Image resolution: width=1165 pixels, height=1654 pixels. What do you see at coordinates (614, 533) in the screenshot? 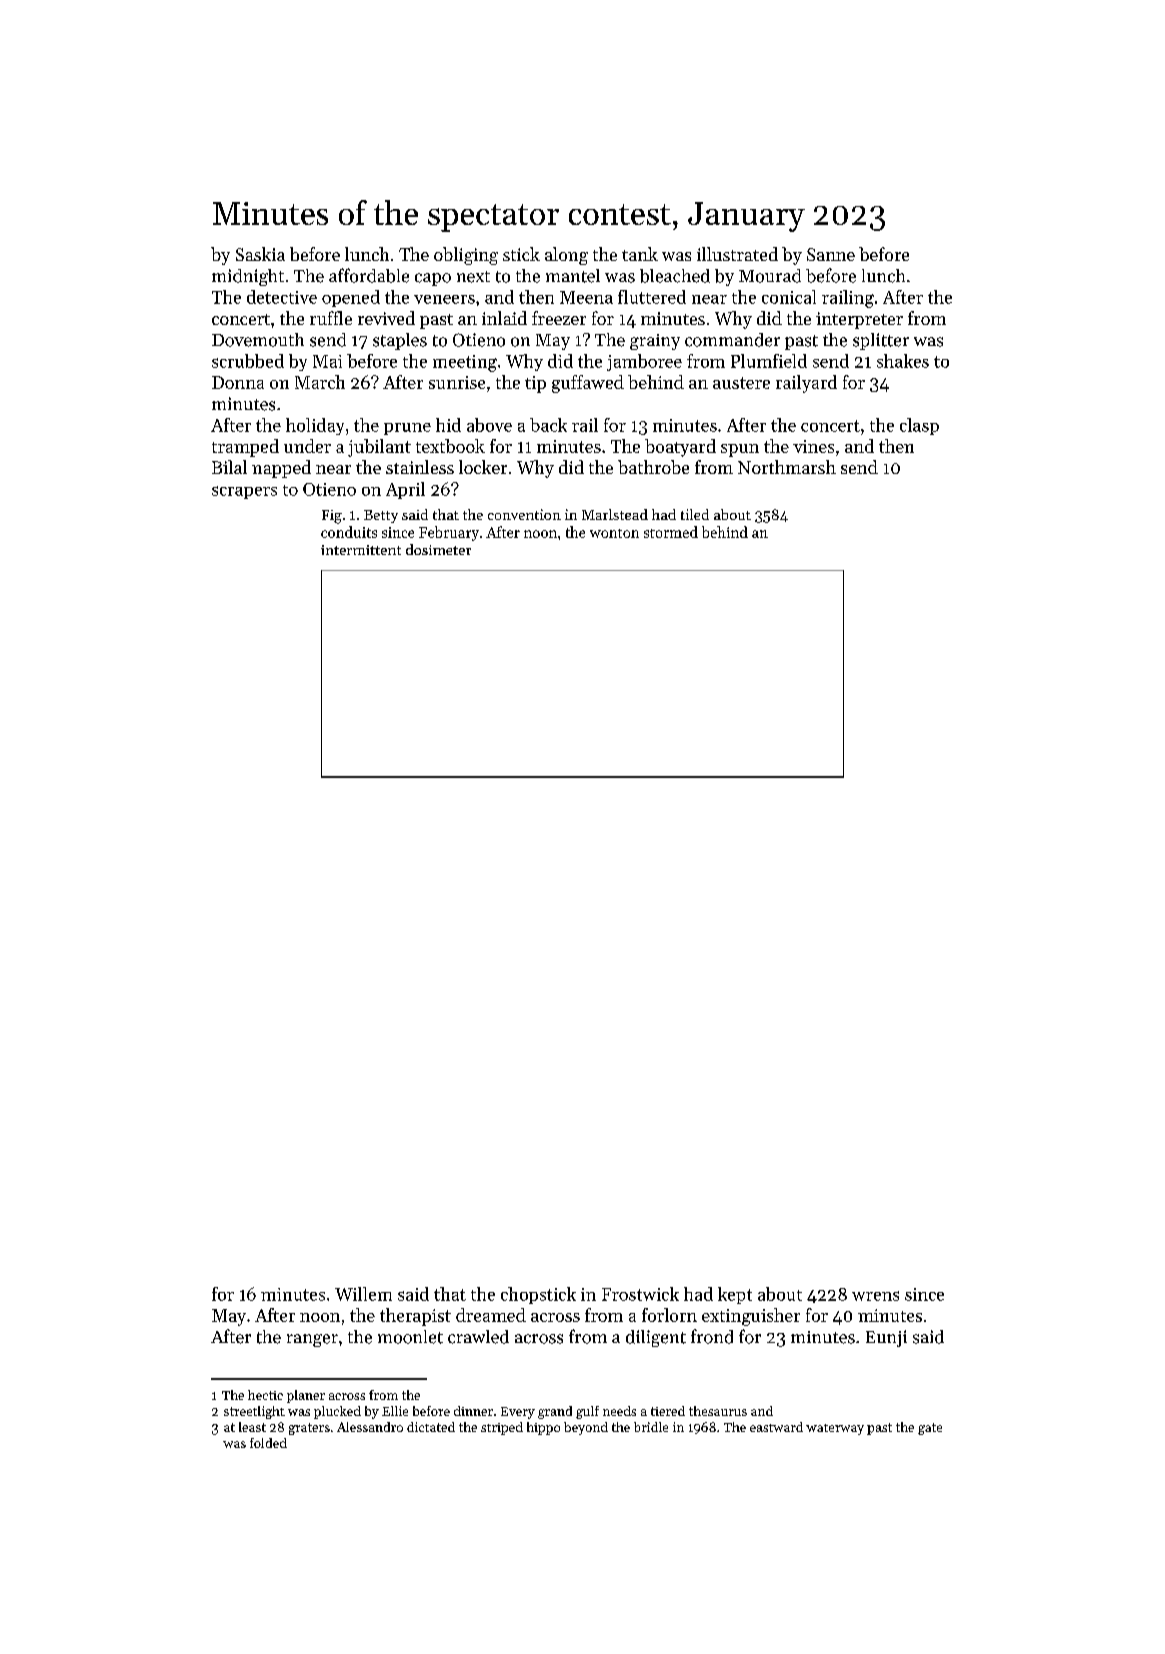
I see `wonton` at bounding box center [614, 533].
